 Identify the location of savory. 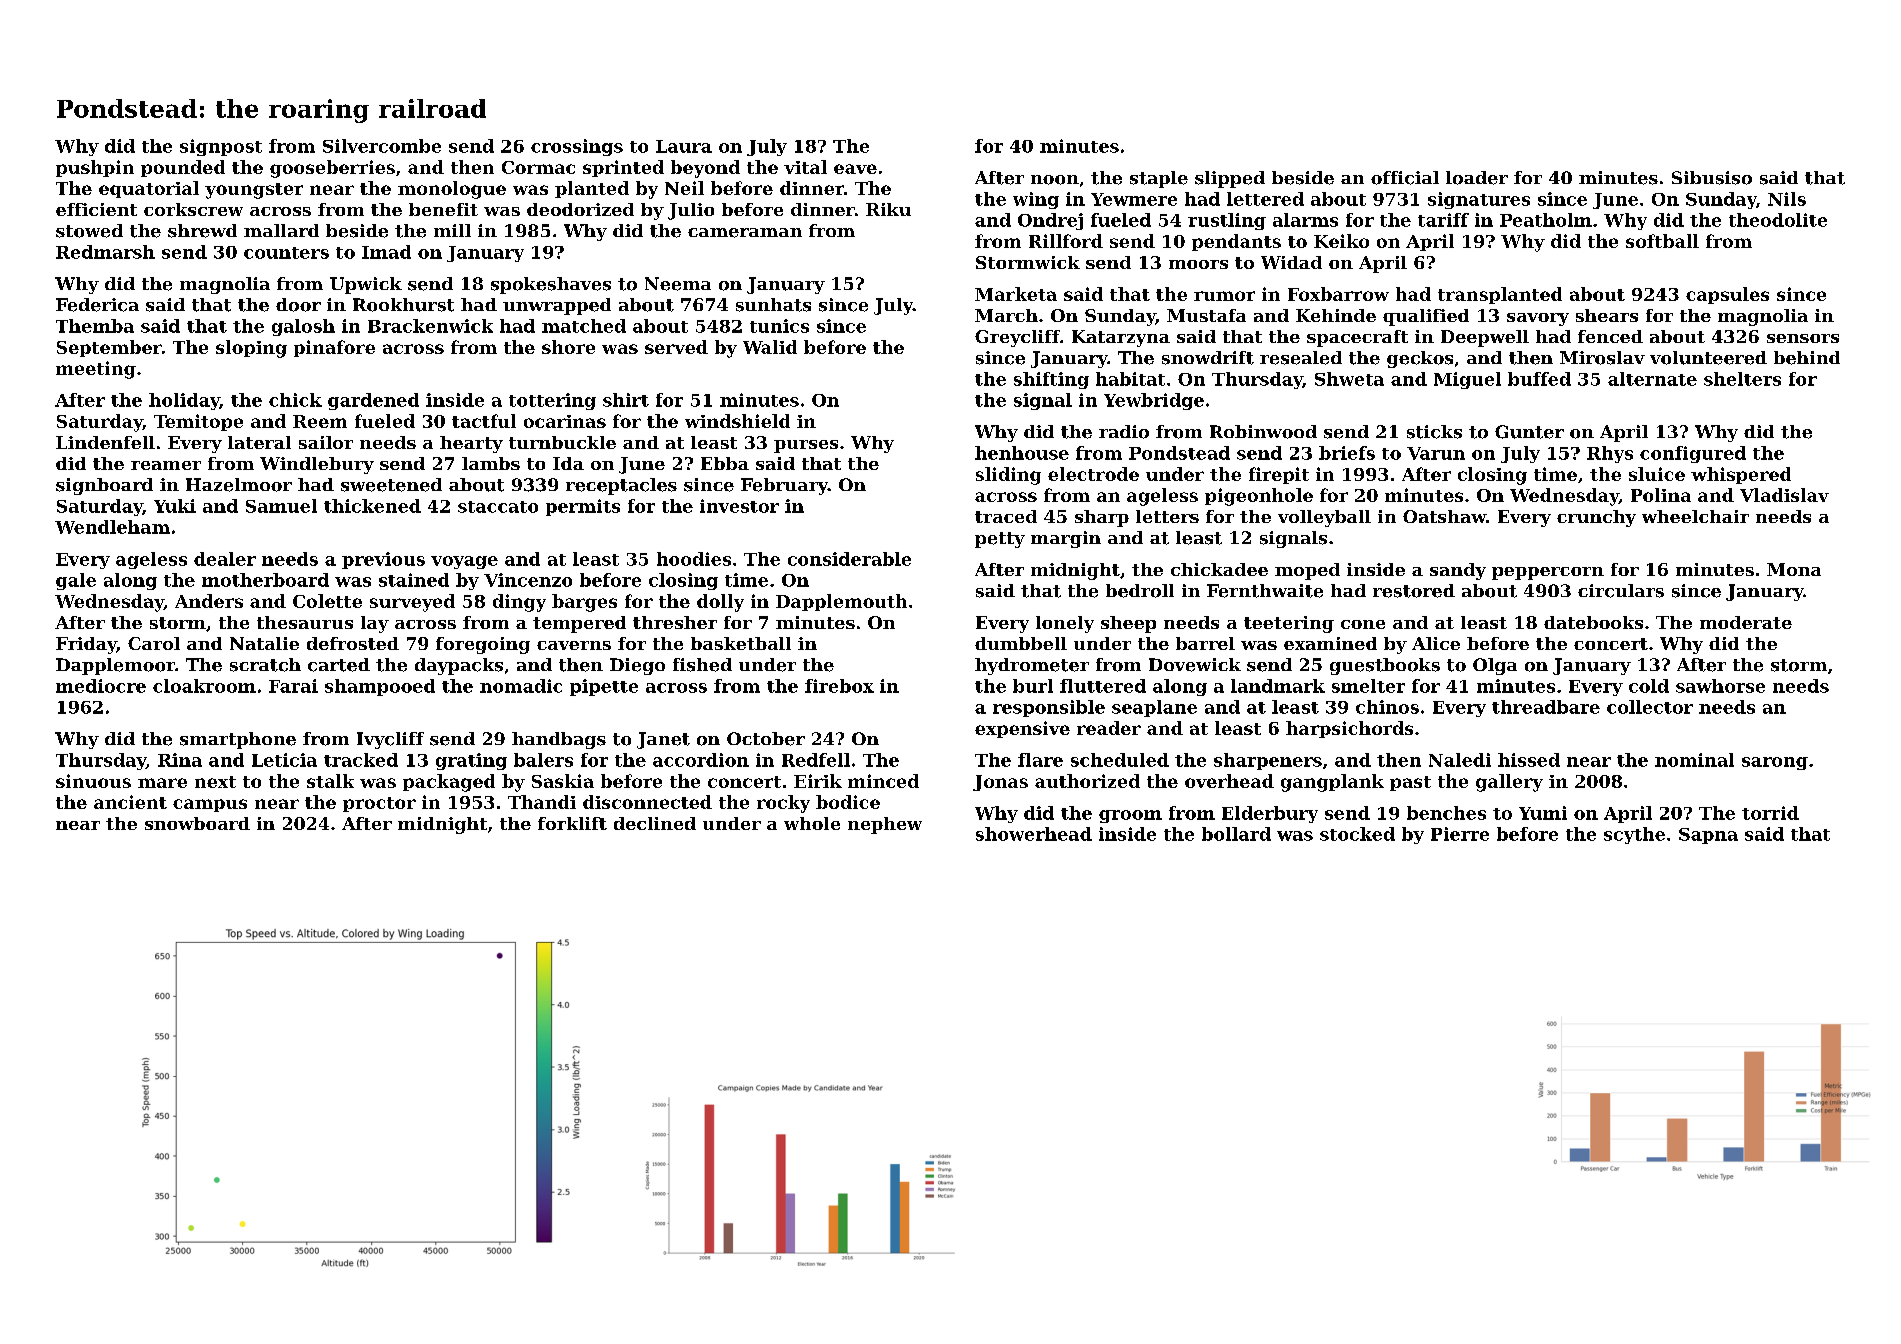
(1538, 319).
